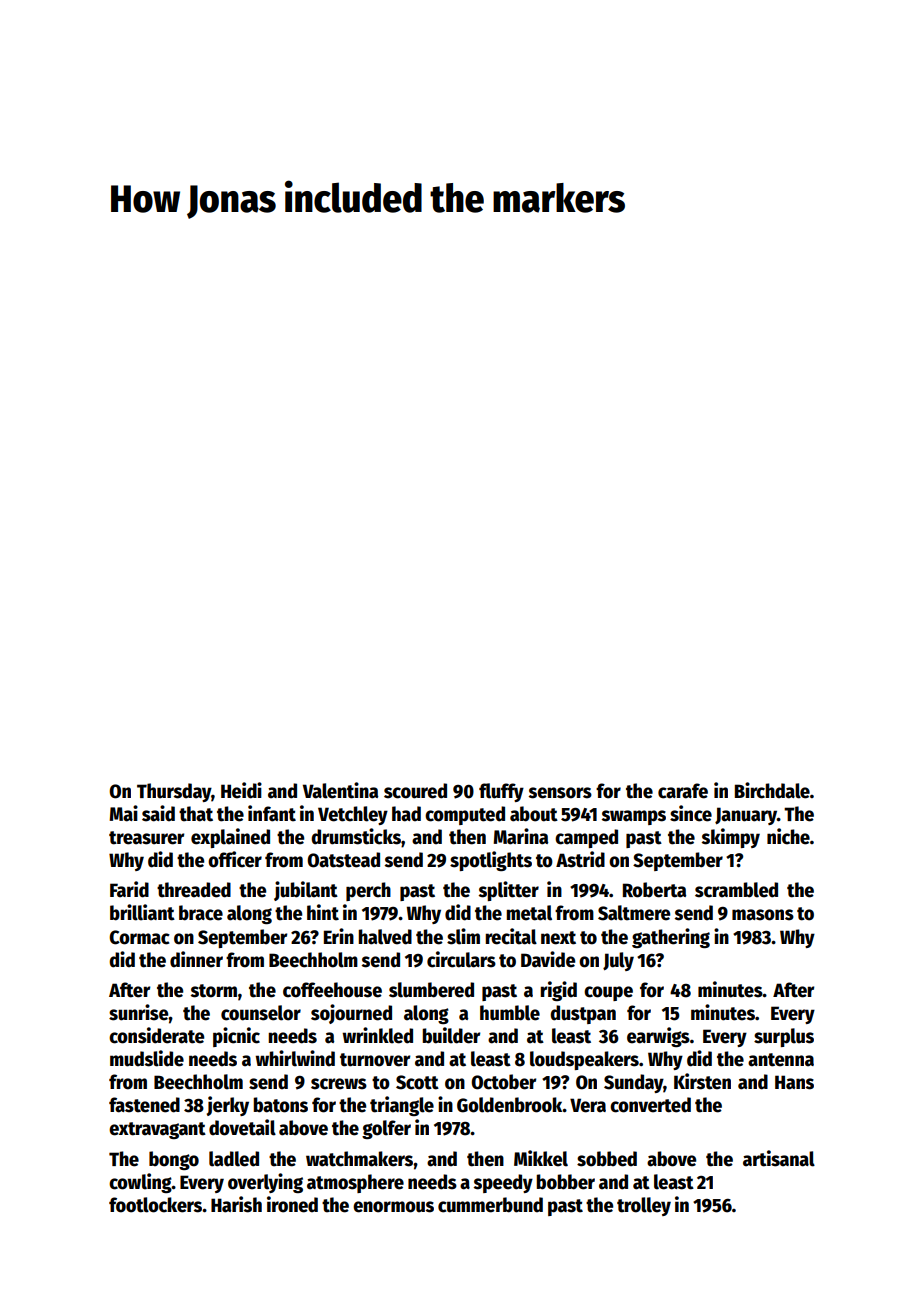 The width and height of the document is (924, 1311). Describe the element at coordinates (174, 792) in the document. I see `Thursday` at that location.
